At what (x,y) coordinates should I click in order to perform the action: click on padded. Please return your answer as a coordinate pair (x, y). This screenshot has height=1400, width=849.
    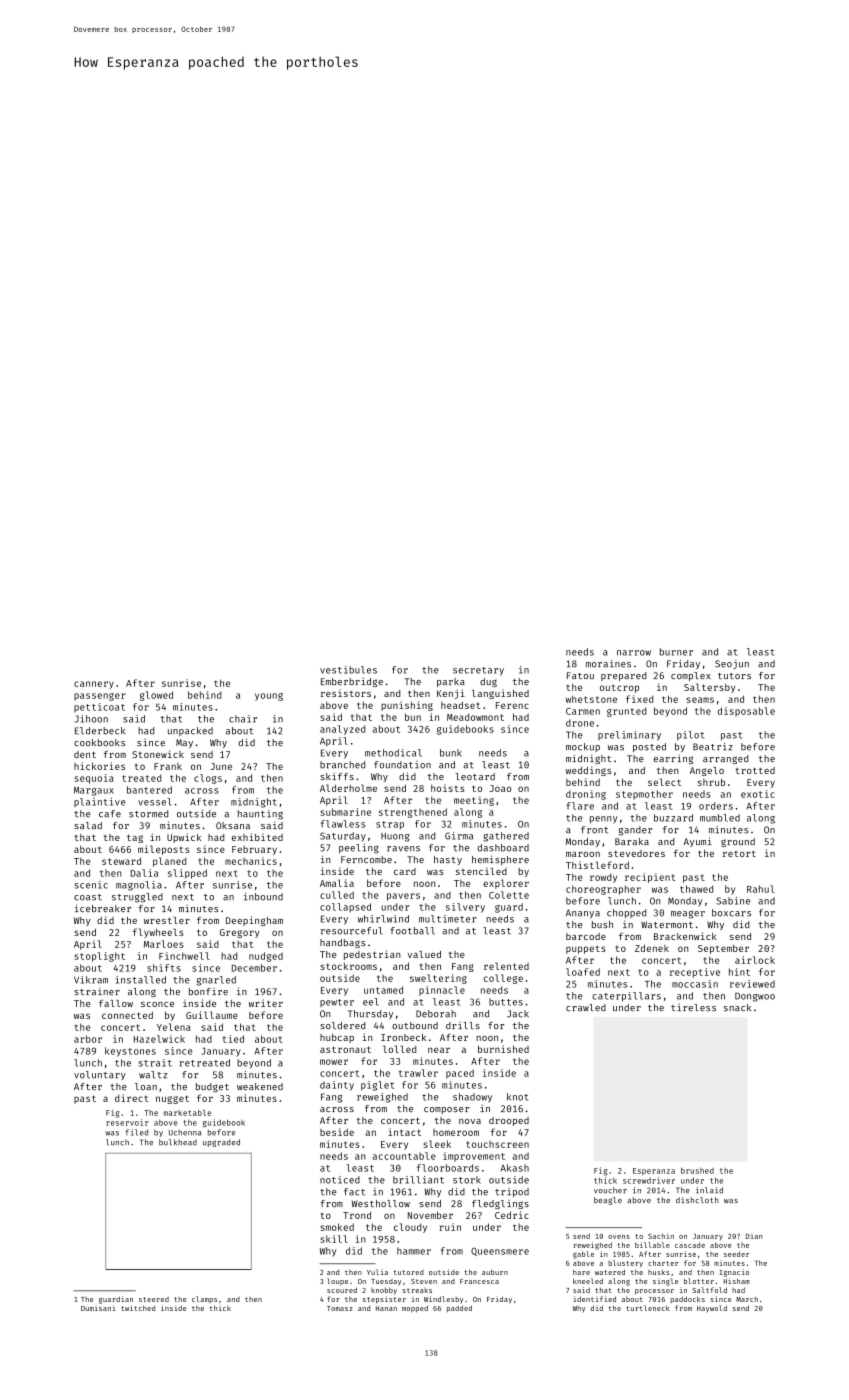
    Looking at the image, I should click on (459, 1309).
